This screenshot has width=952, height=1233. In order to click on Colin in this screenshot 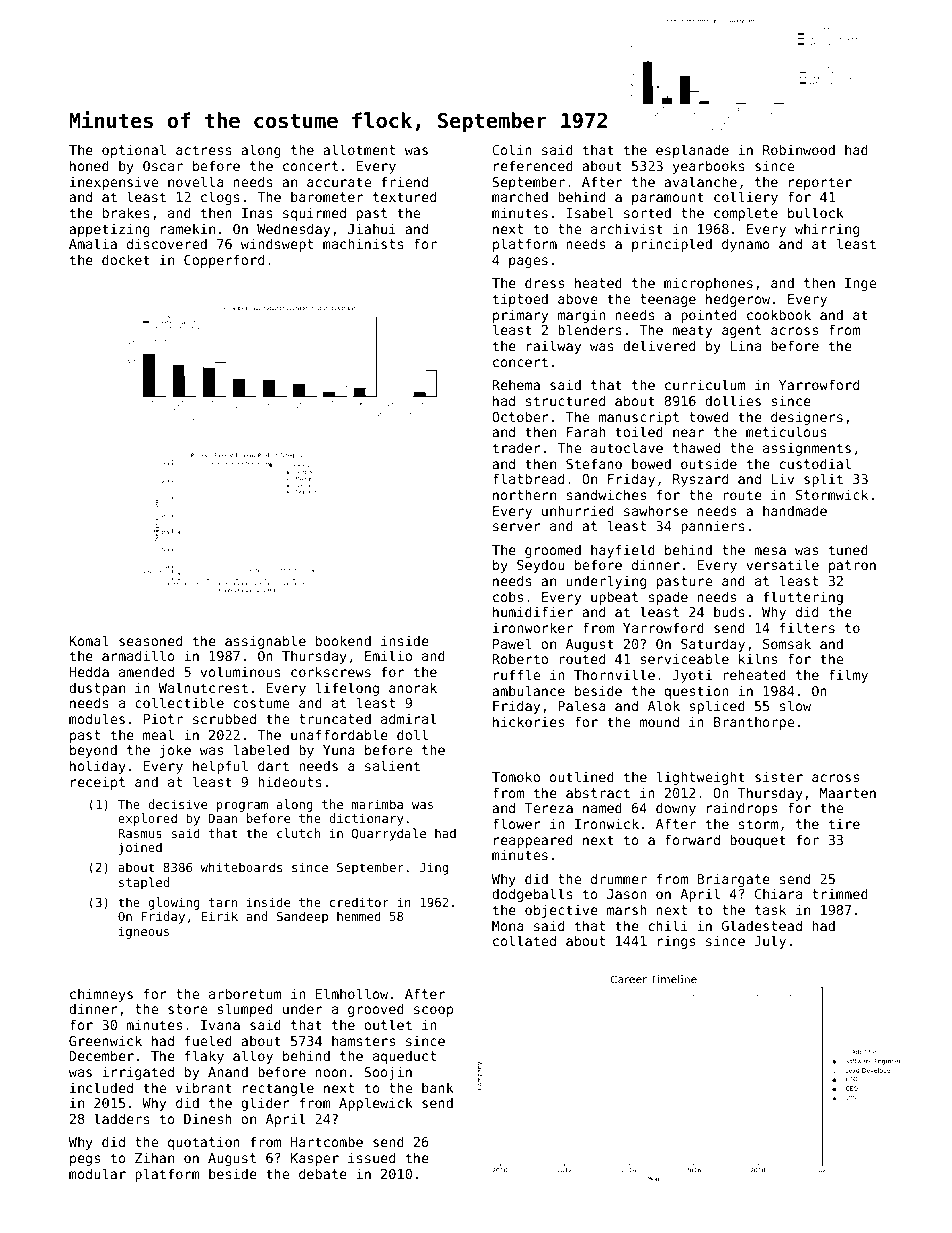, I will do `click(512, 149)`.
